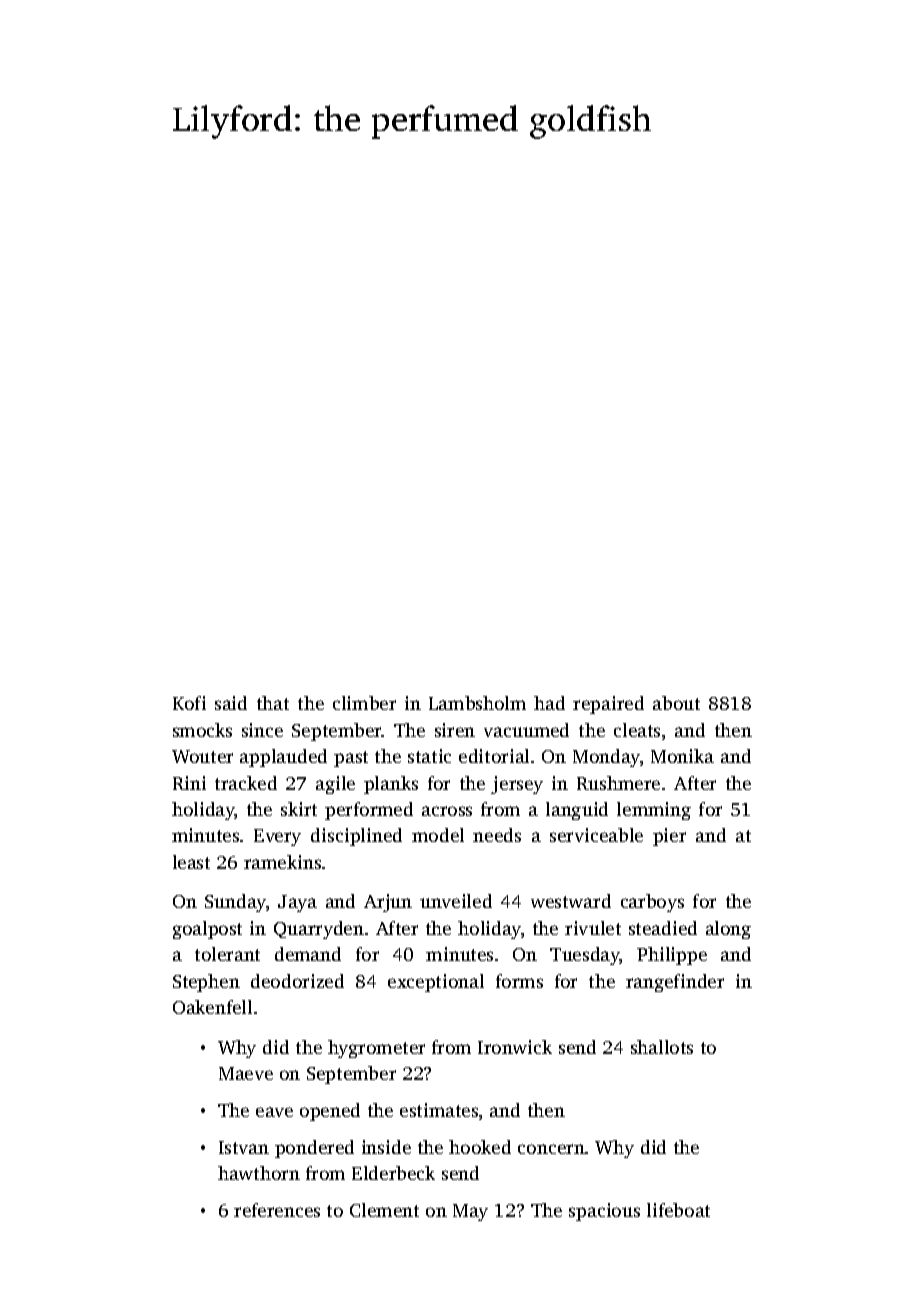  Describe the element at coordinates (273, 703) in the image. I see `that` at that location.
